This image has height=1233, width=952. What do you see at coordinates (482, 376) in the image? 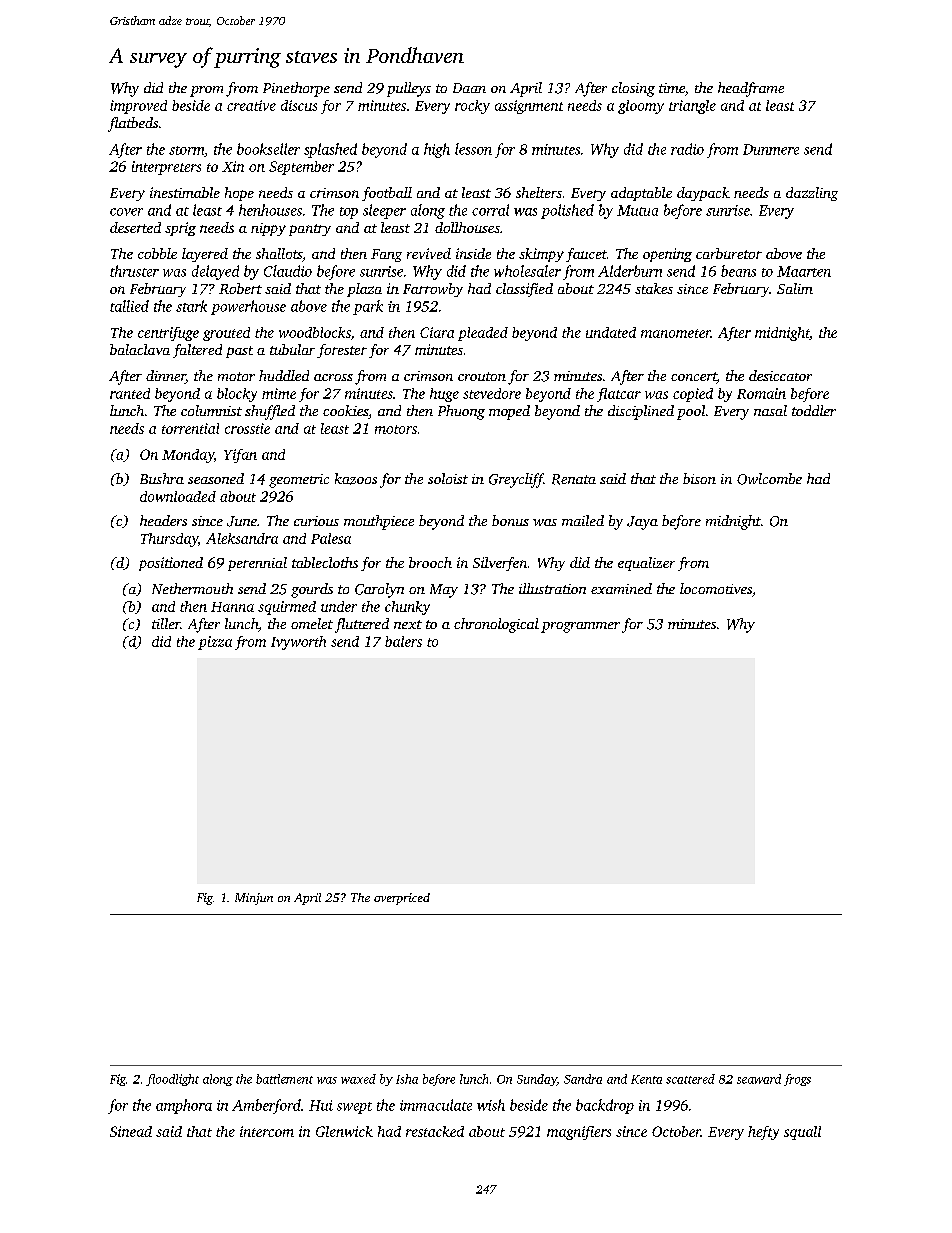
I see `crouton` at bounding box center [482, 376].
